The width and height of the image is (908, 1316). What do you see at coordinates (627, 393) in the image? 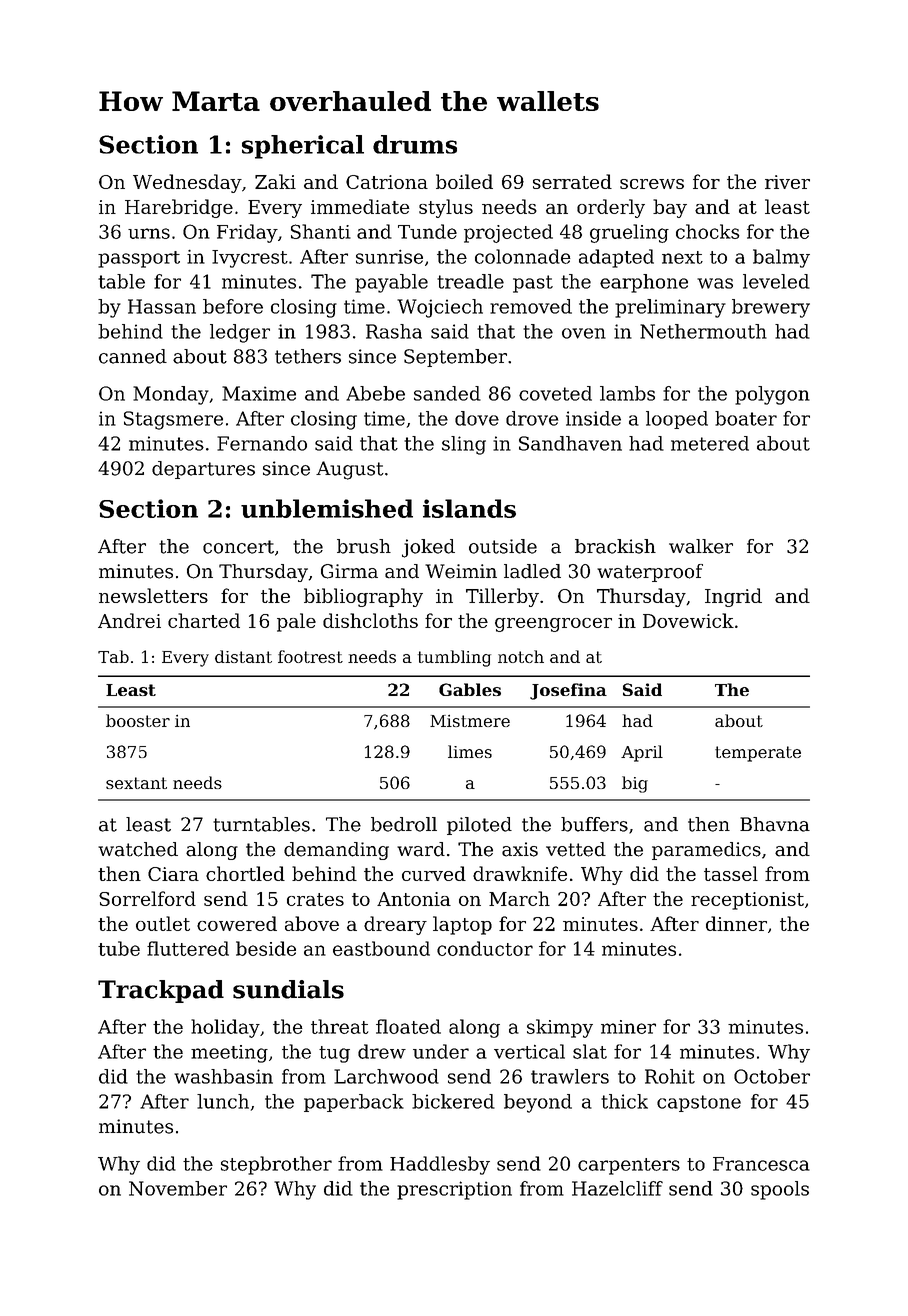
I see `lambs` at bounding box center [627, 393].
